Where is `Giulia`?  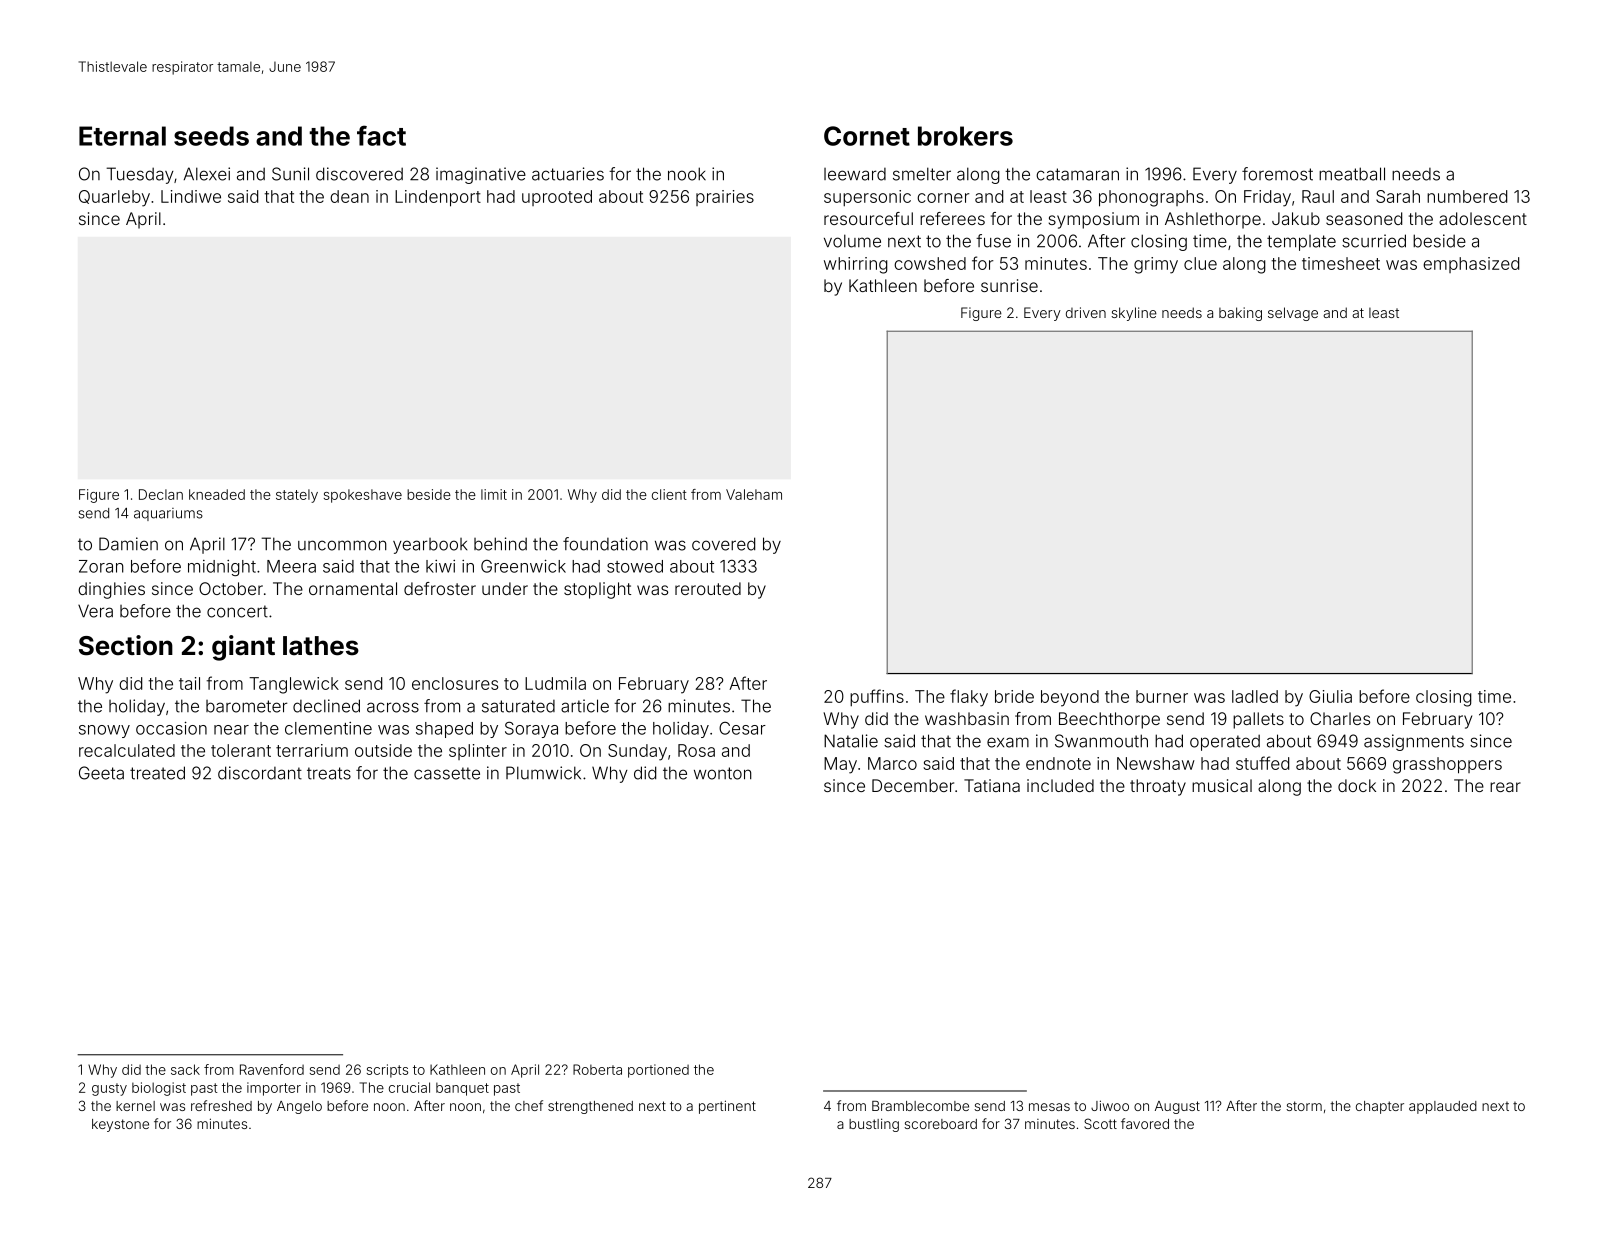 Giulia is located at coordinates (1330, 696).
